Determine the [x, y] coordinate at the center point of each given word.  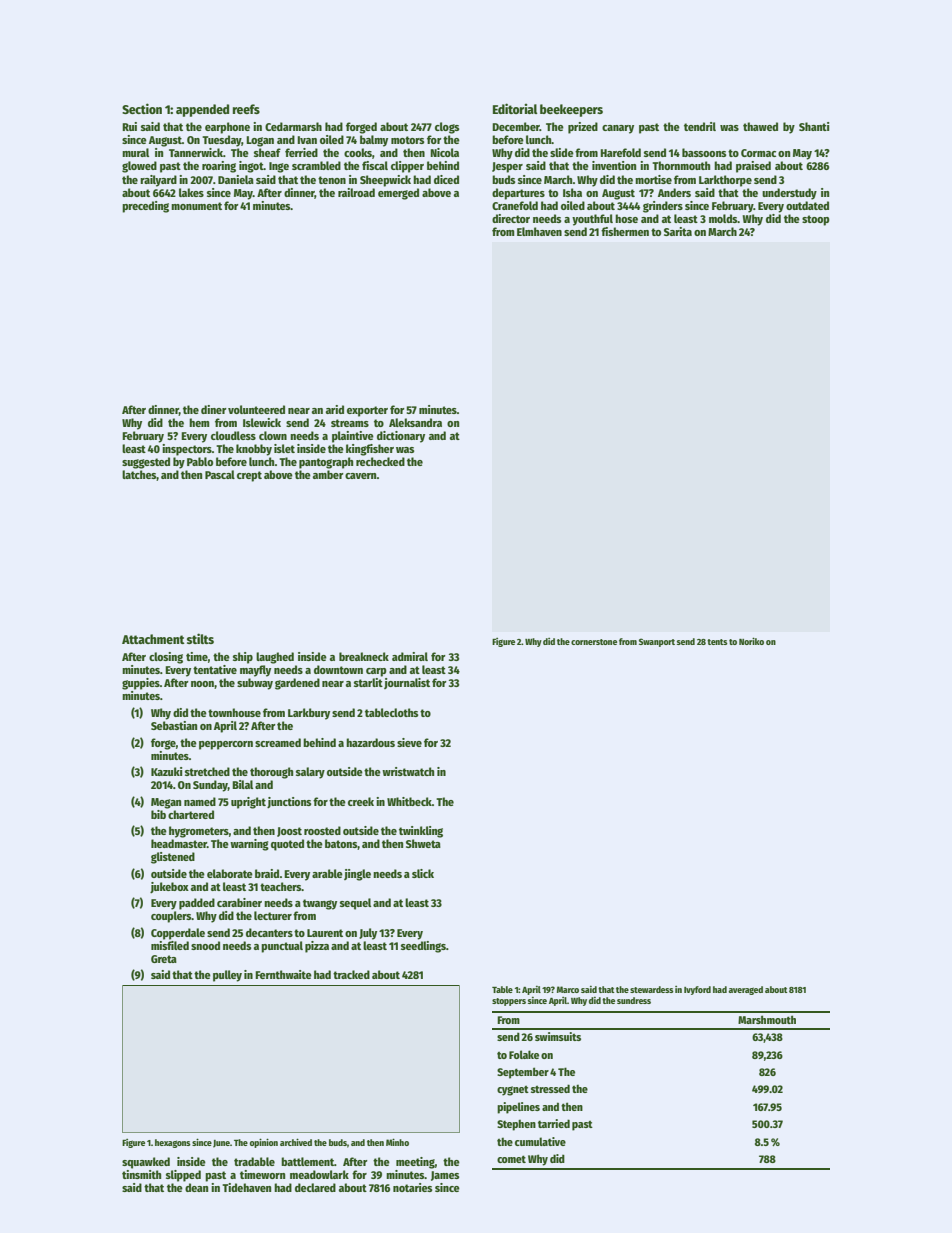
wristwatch [408, 771]
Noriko [751, 641]
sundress [634, 1000]
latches [139, 475]
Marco [568, 989]
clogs [447, 128]
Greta [164, 959]
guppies [141, 684]
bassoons [704, 152]
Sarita [678, 231]
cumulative [540, 1141]
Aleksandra [415, 422]
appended [202, 110]
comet [511, 1159]
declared [315, 1187]
